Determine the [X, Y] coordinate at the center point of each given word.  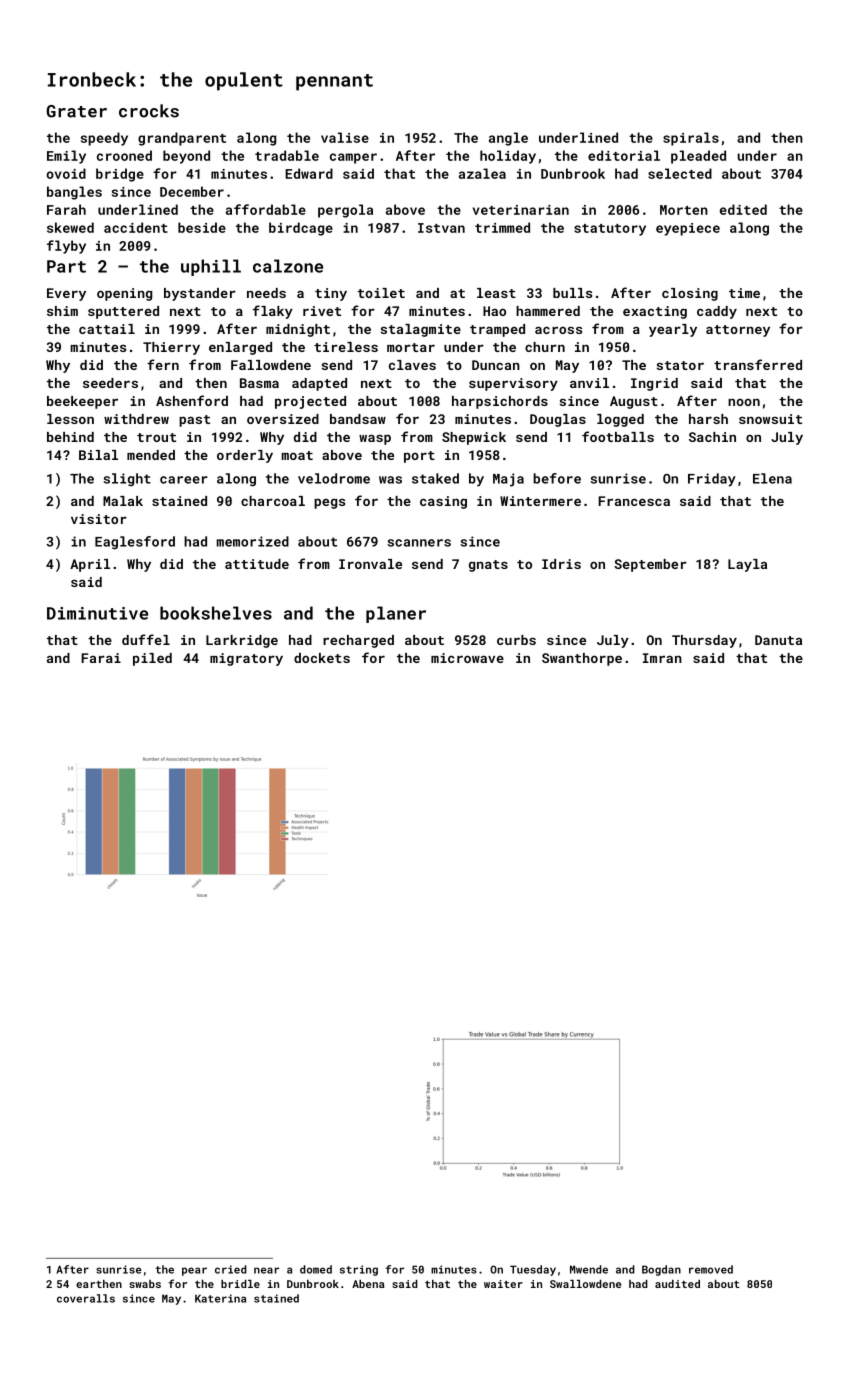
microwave [467, 658]
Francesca [634, 501]
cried [231, 1269]
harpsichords [500, 402]
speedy [104, 139]
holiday [508, 157]
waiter [503, 1284]
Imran [662, 658]
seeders [110, 383]
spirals [691, 139]
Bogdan [661, 1270]
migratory [246, 659]
